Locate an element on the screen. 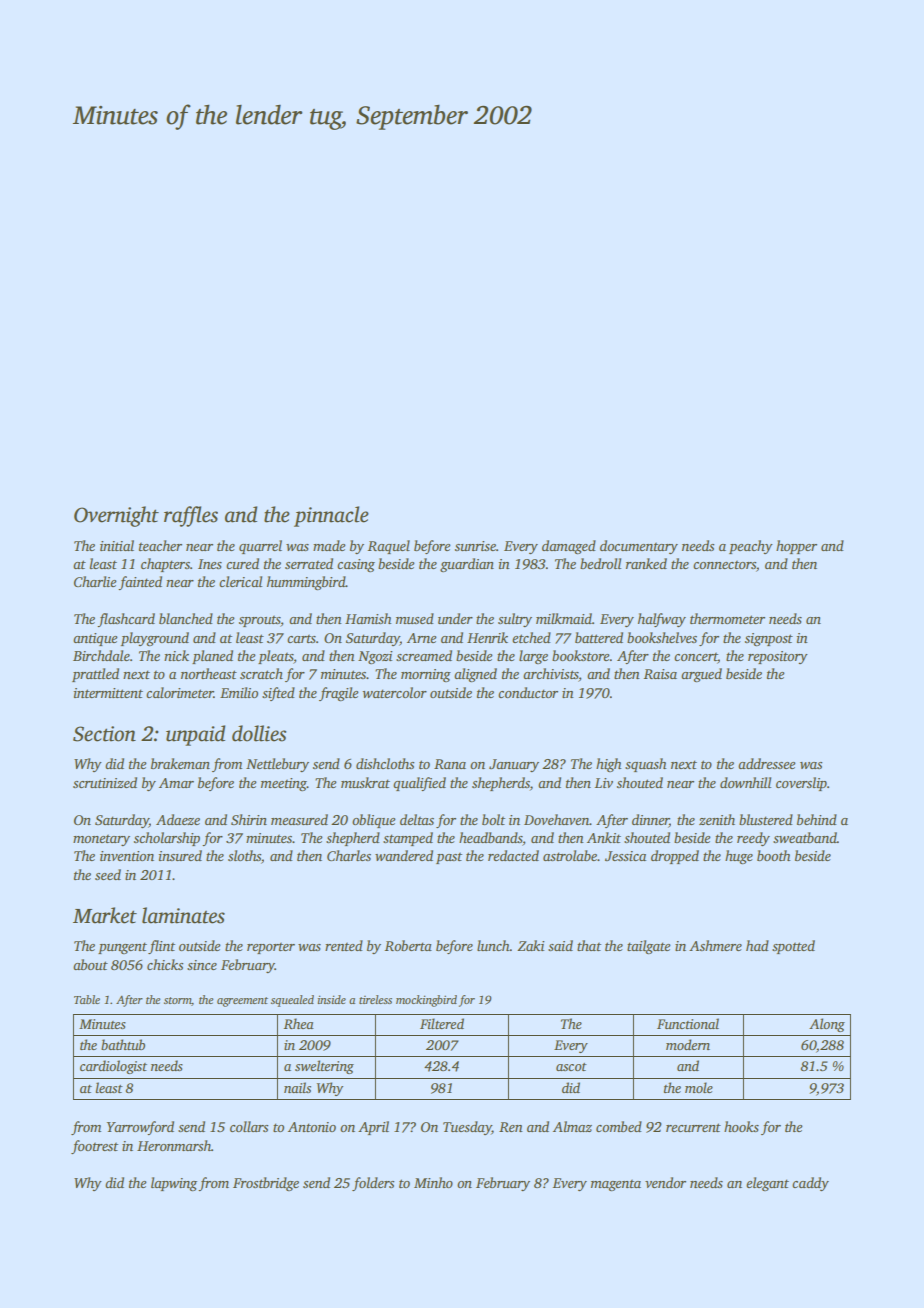 The image size is (924, 1308). oblique is located at coordinates (373, 821).
